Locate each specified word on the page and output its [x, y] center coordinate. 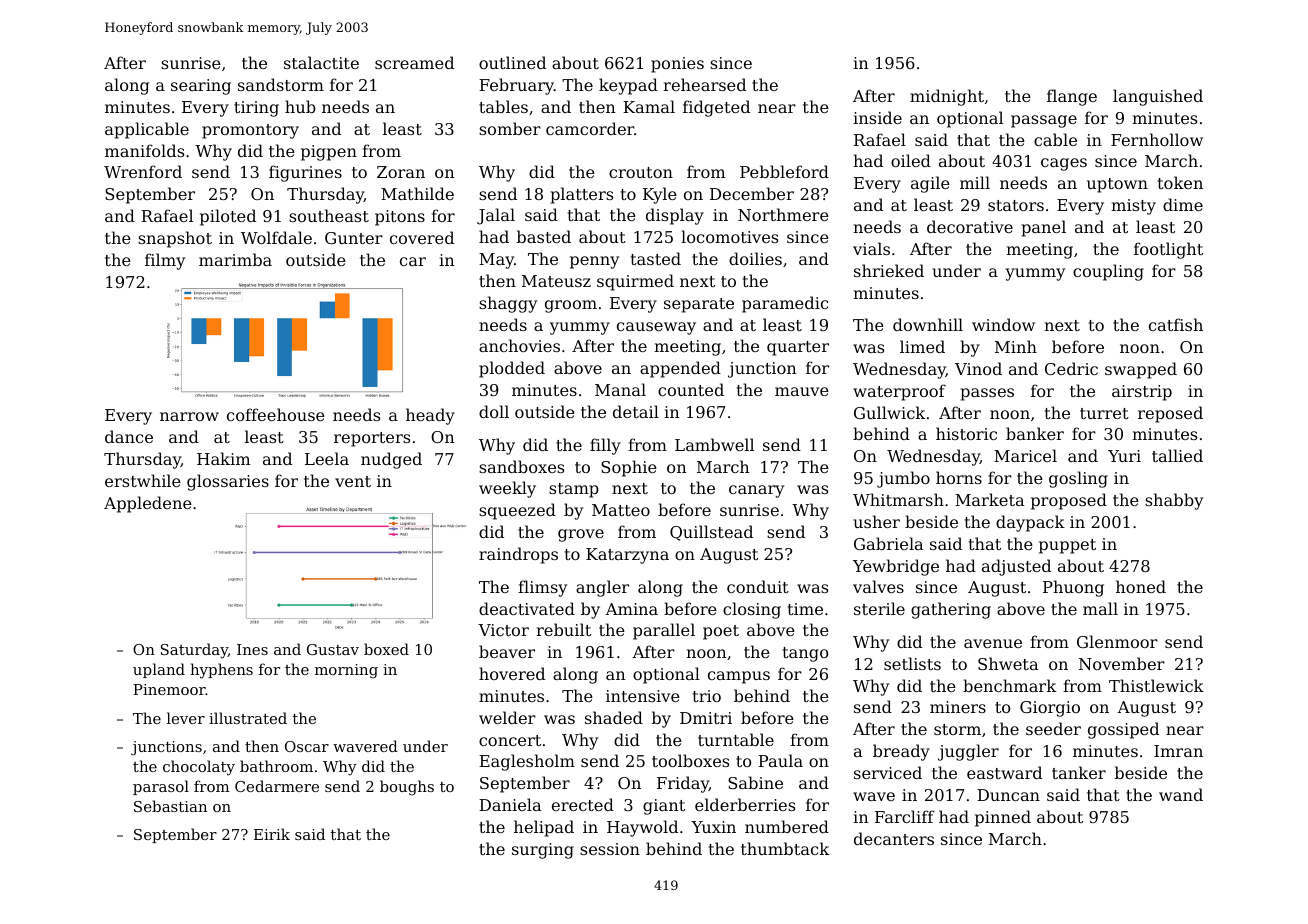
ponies [677, 65]
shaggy [508, 304]
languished [1158, 97]
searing [201, 87]
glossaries [228, 482]
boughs [407, 788]
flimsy [542, 588]
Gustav [333, 649]
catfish [1176, 324]
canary [756, 491]
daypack [1030, 523]
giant [664, 807]
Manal [620, 389]
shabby [1174, 501]
